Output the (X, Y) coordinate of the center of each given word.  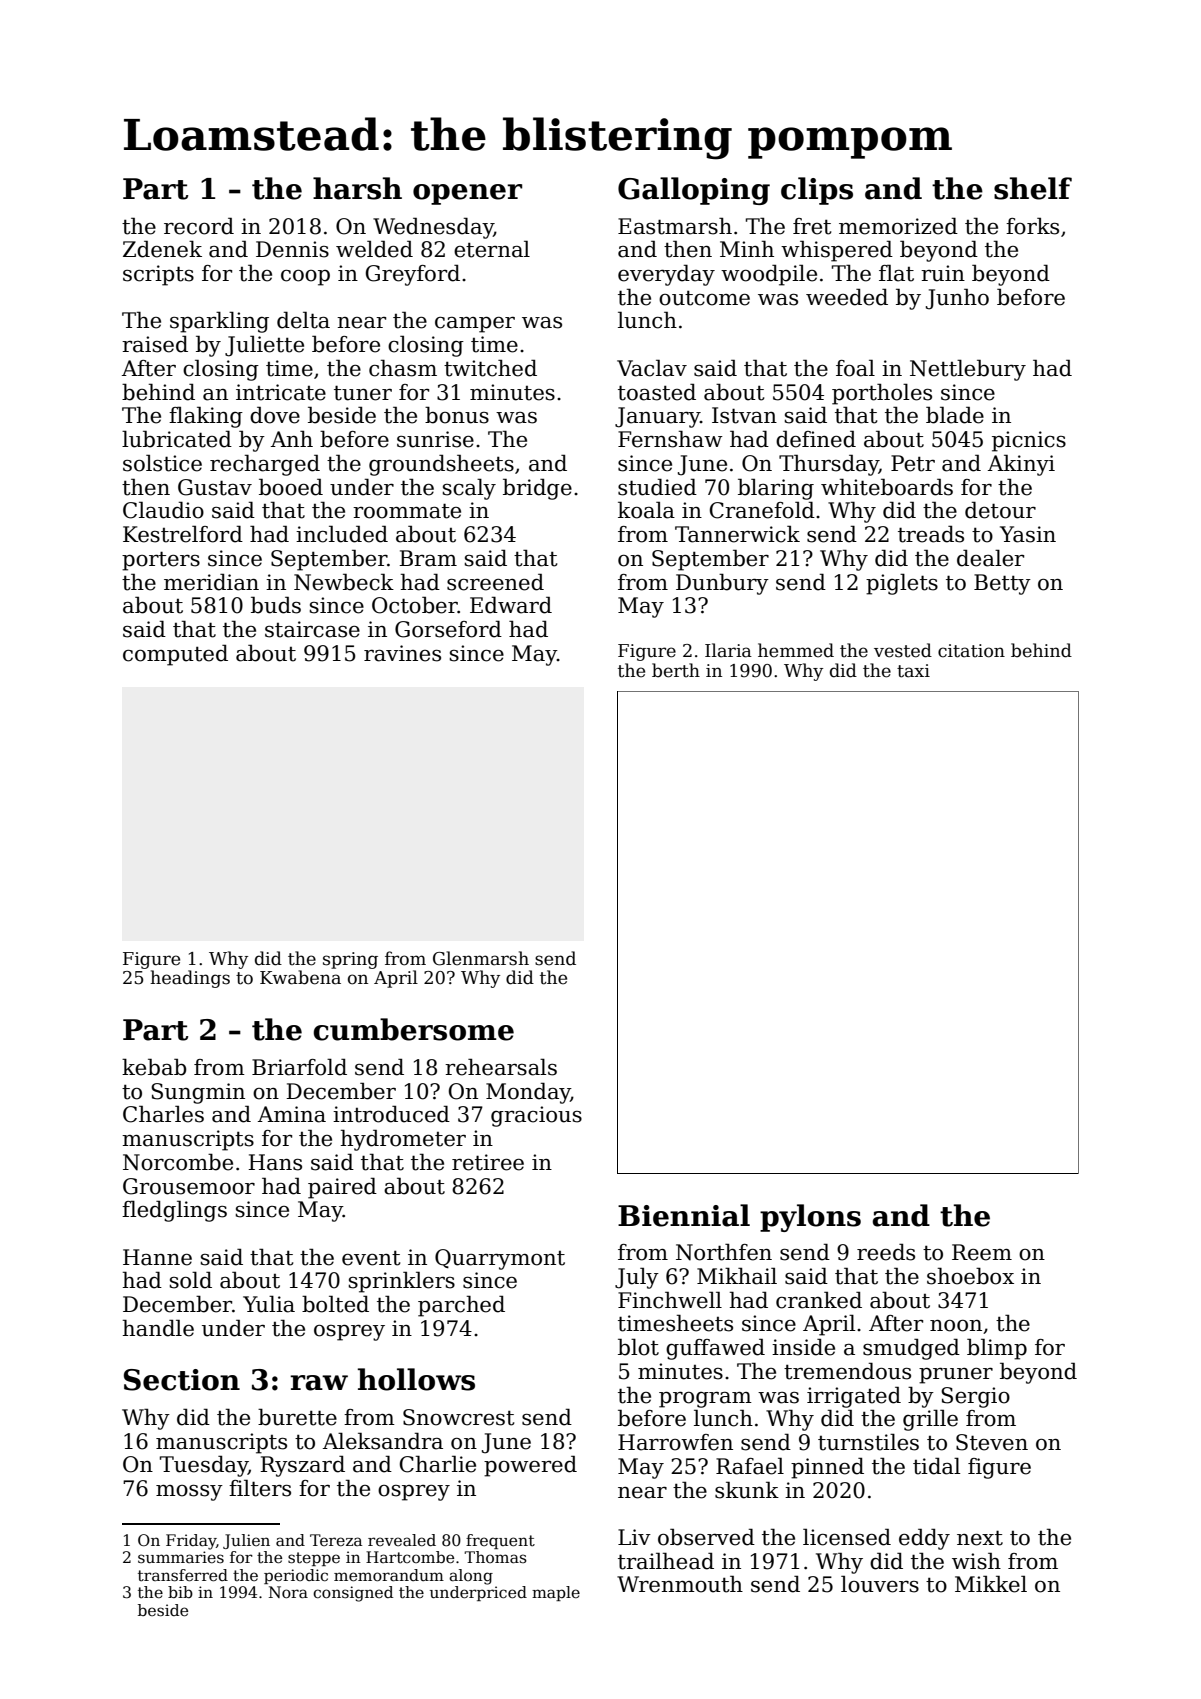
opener (467, 194)
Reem (982, 1252)
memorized (898, 226)
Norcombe (178, 1162)
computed (175, 655)
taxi (913, 671)
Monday (528, 1093)
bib (180, 1592)
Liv (634, 1537)
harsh (357, 188)
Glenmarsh (481, 958)
